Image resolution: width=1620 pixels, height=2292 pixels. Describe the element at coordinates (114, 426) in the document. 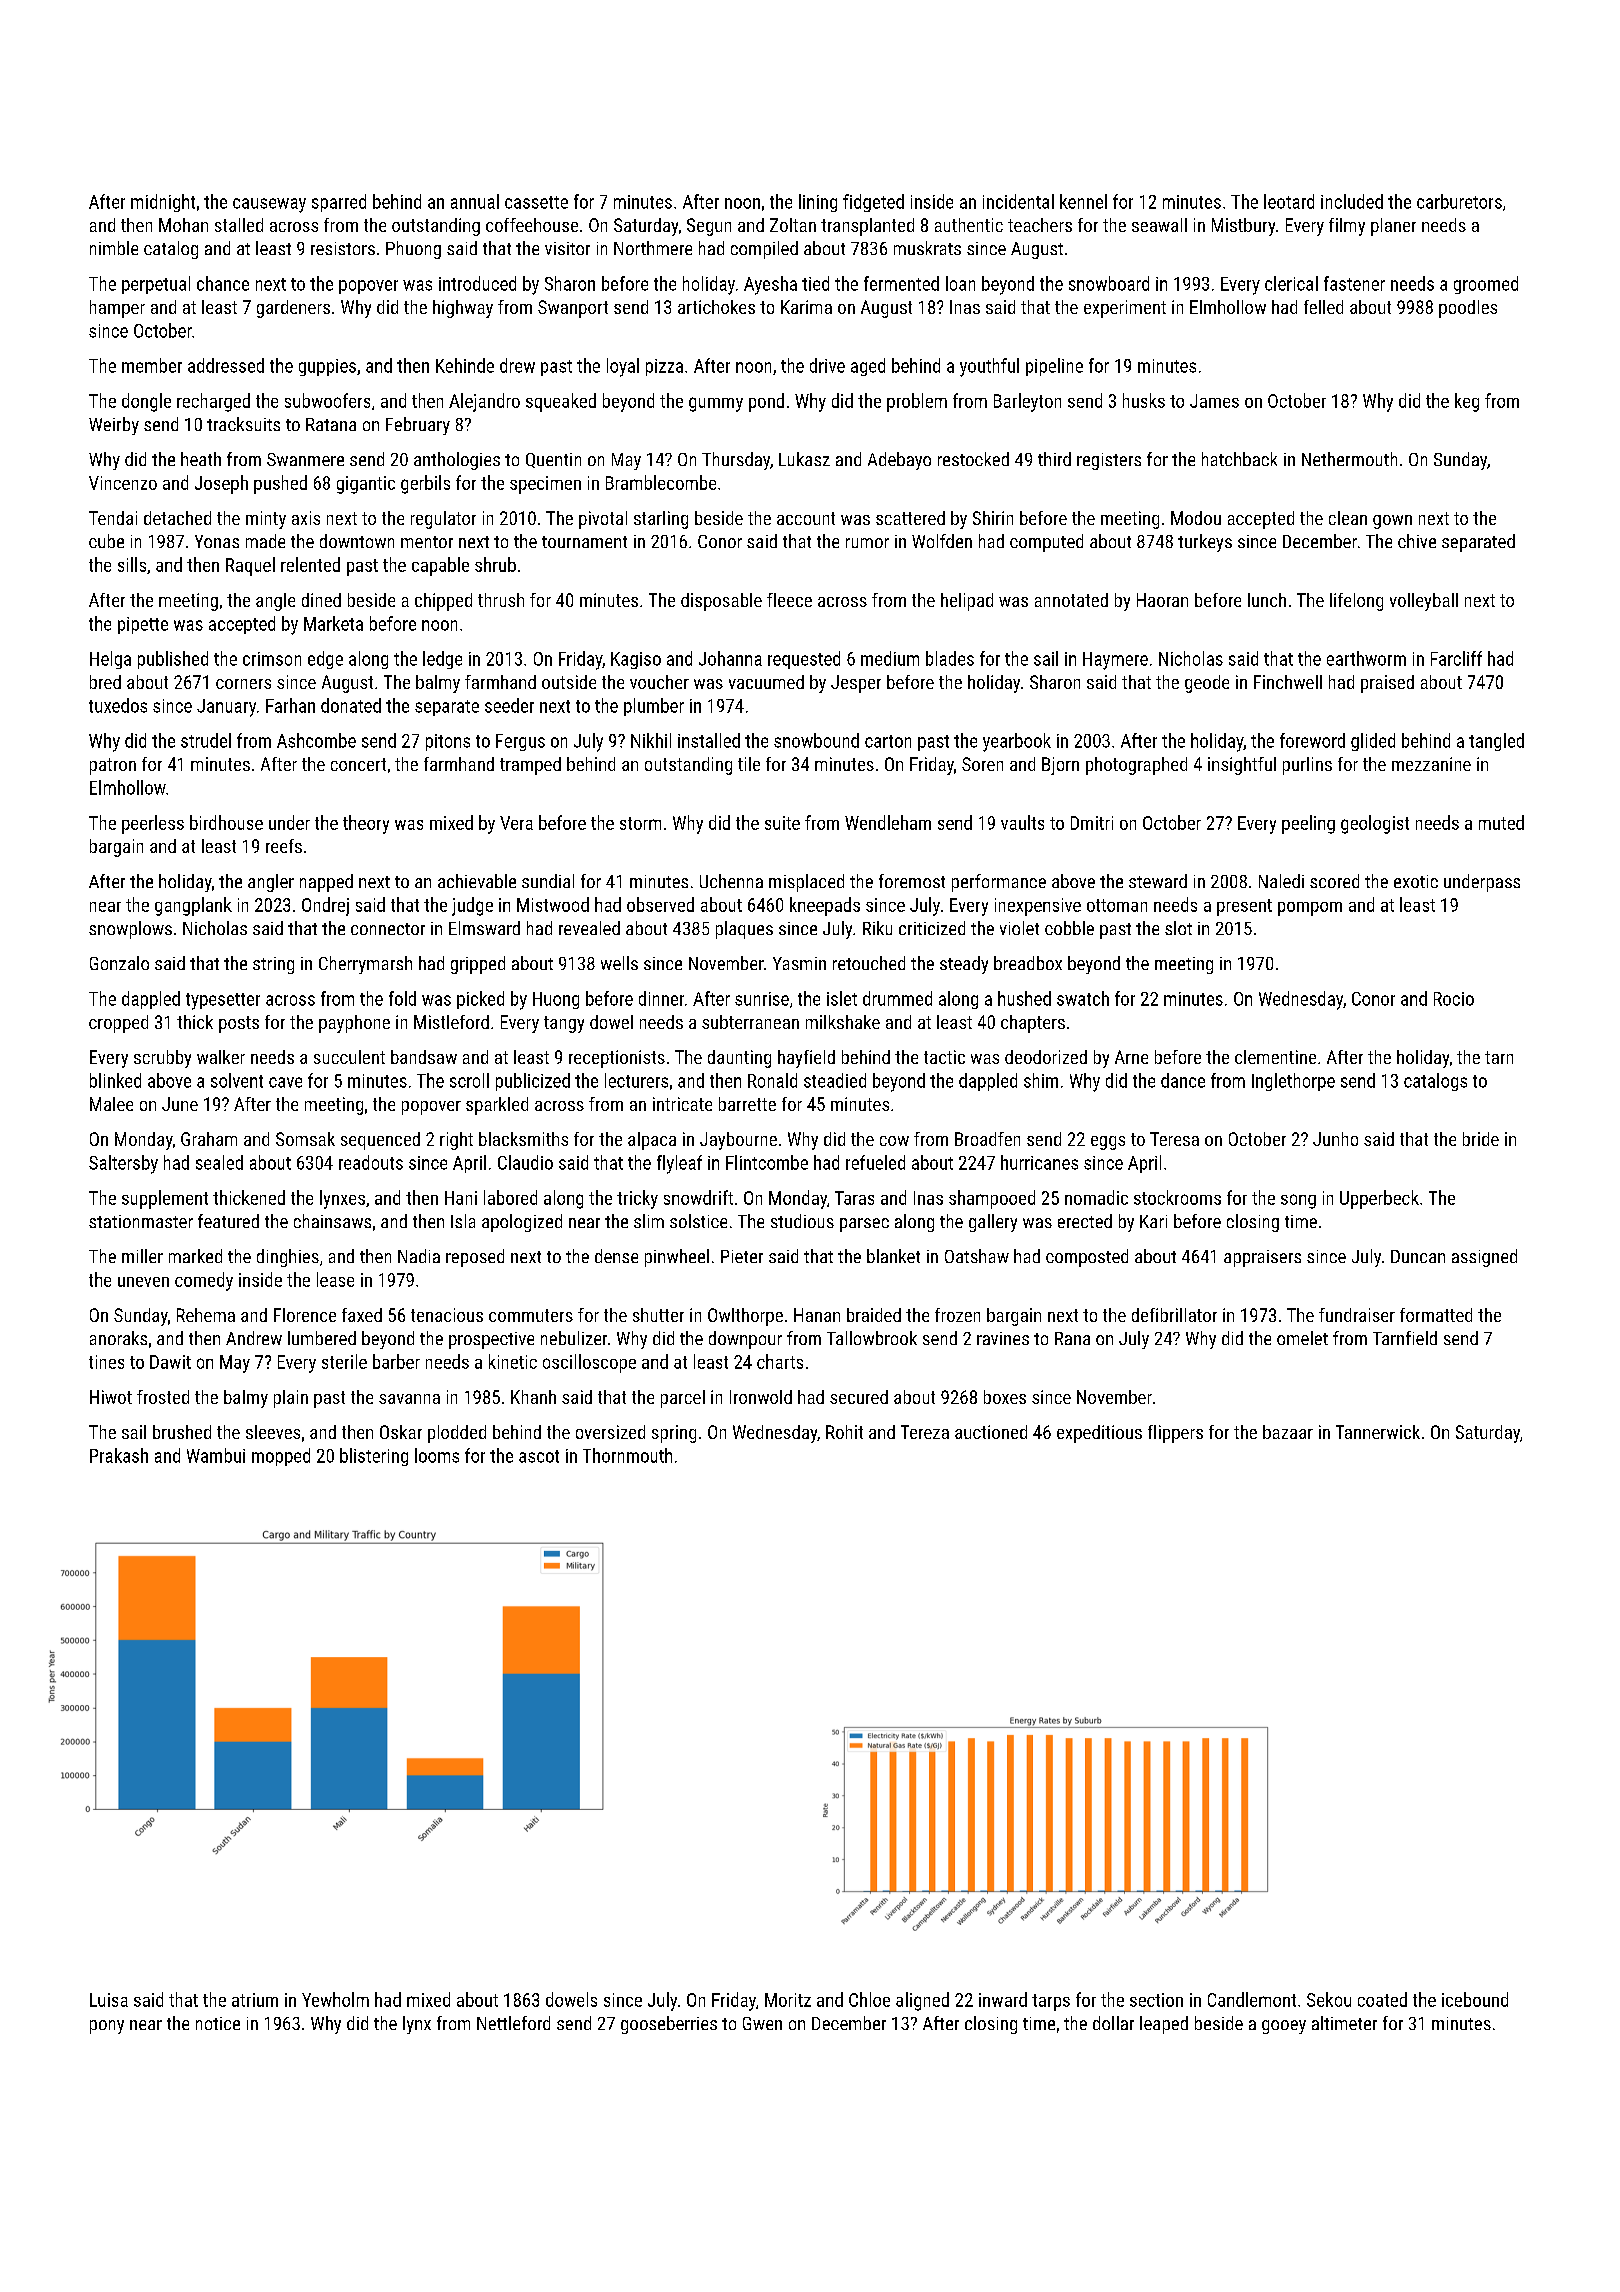

I see `Weirby` at that location.
